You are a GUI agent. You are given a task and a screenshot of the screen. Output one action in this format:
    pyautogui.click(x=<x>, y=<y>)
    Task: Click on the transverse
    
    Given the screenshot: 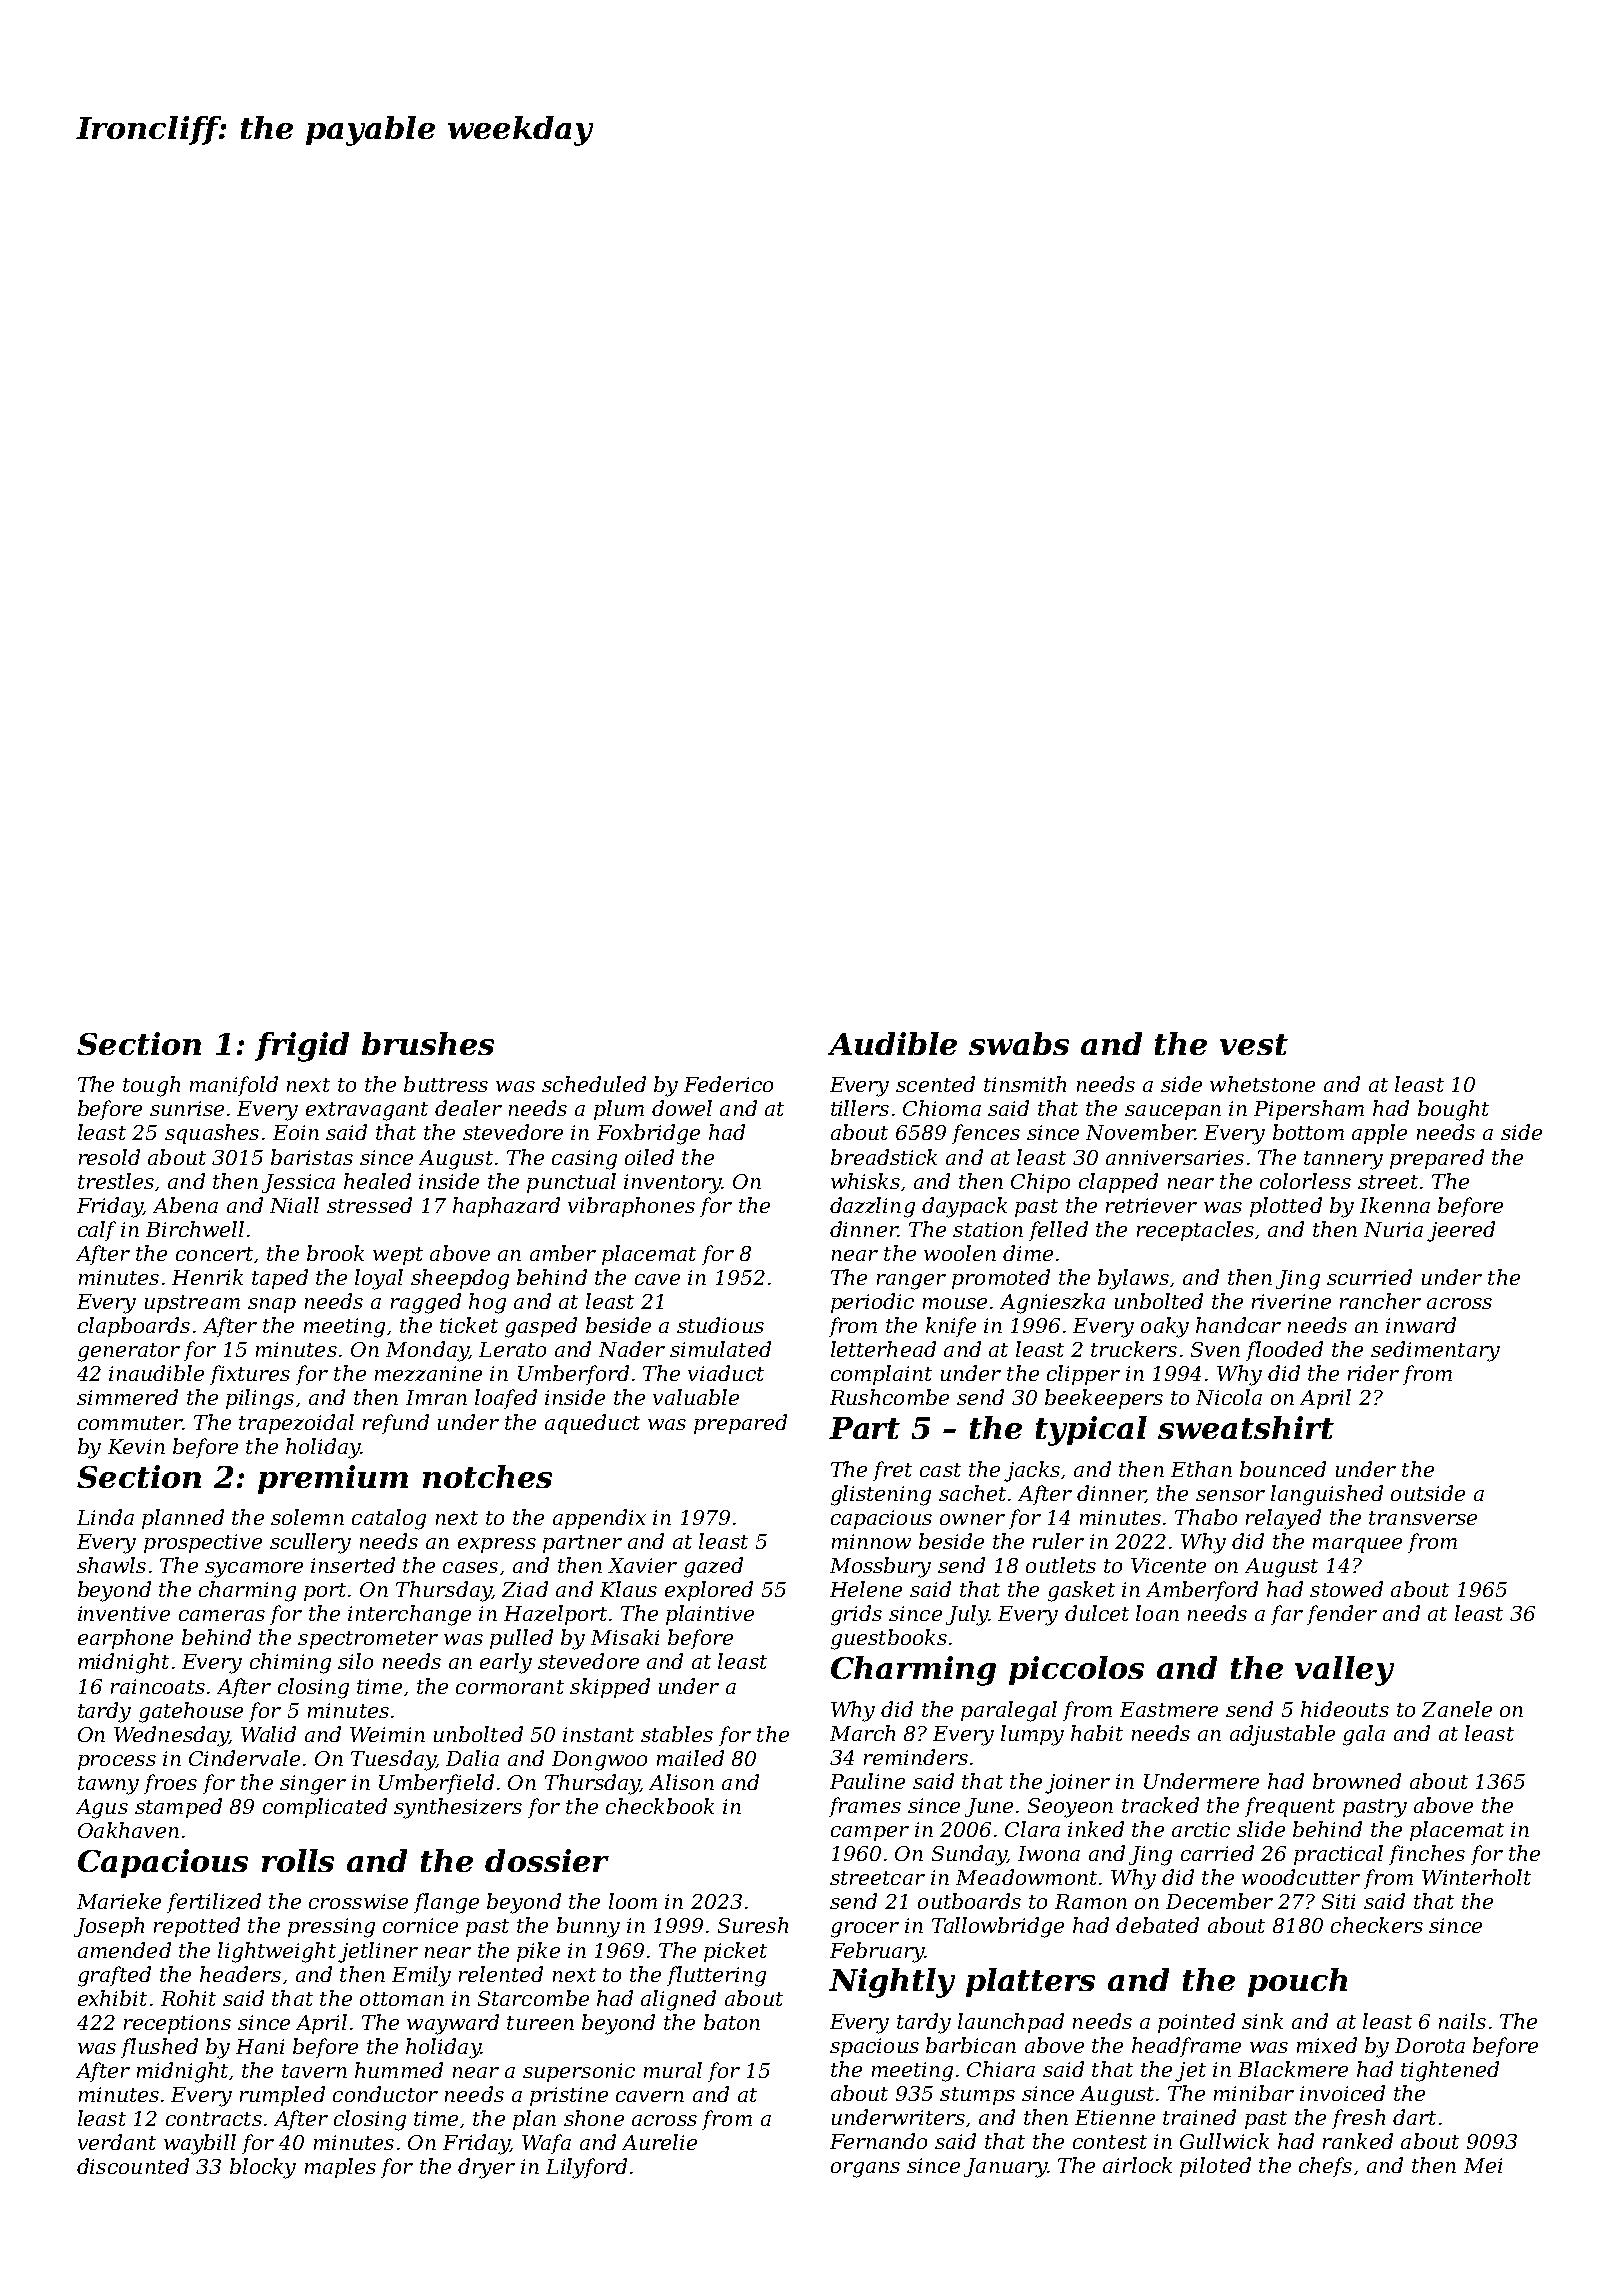 What is the action you would take?
    pyautogui.click(x=1423, y=1518)
